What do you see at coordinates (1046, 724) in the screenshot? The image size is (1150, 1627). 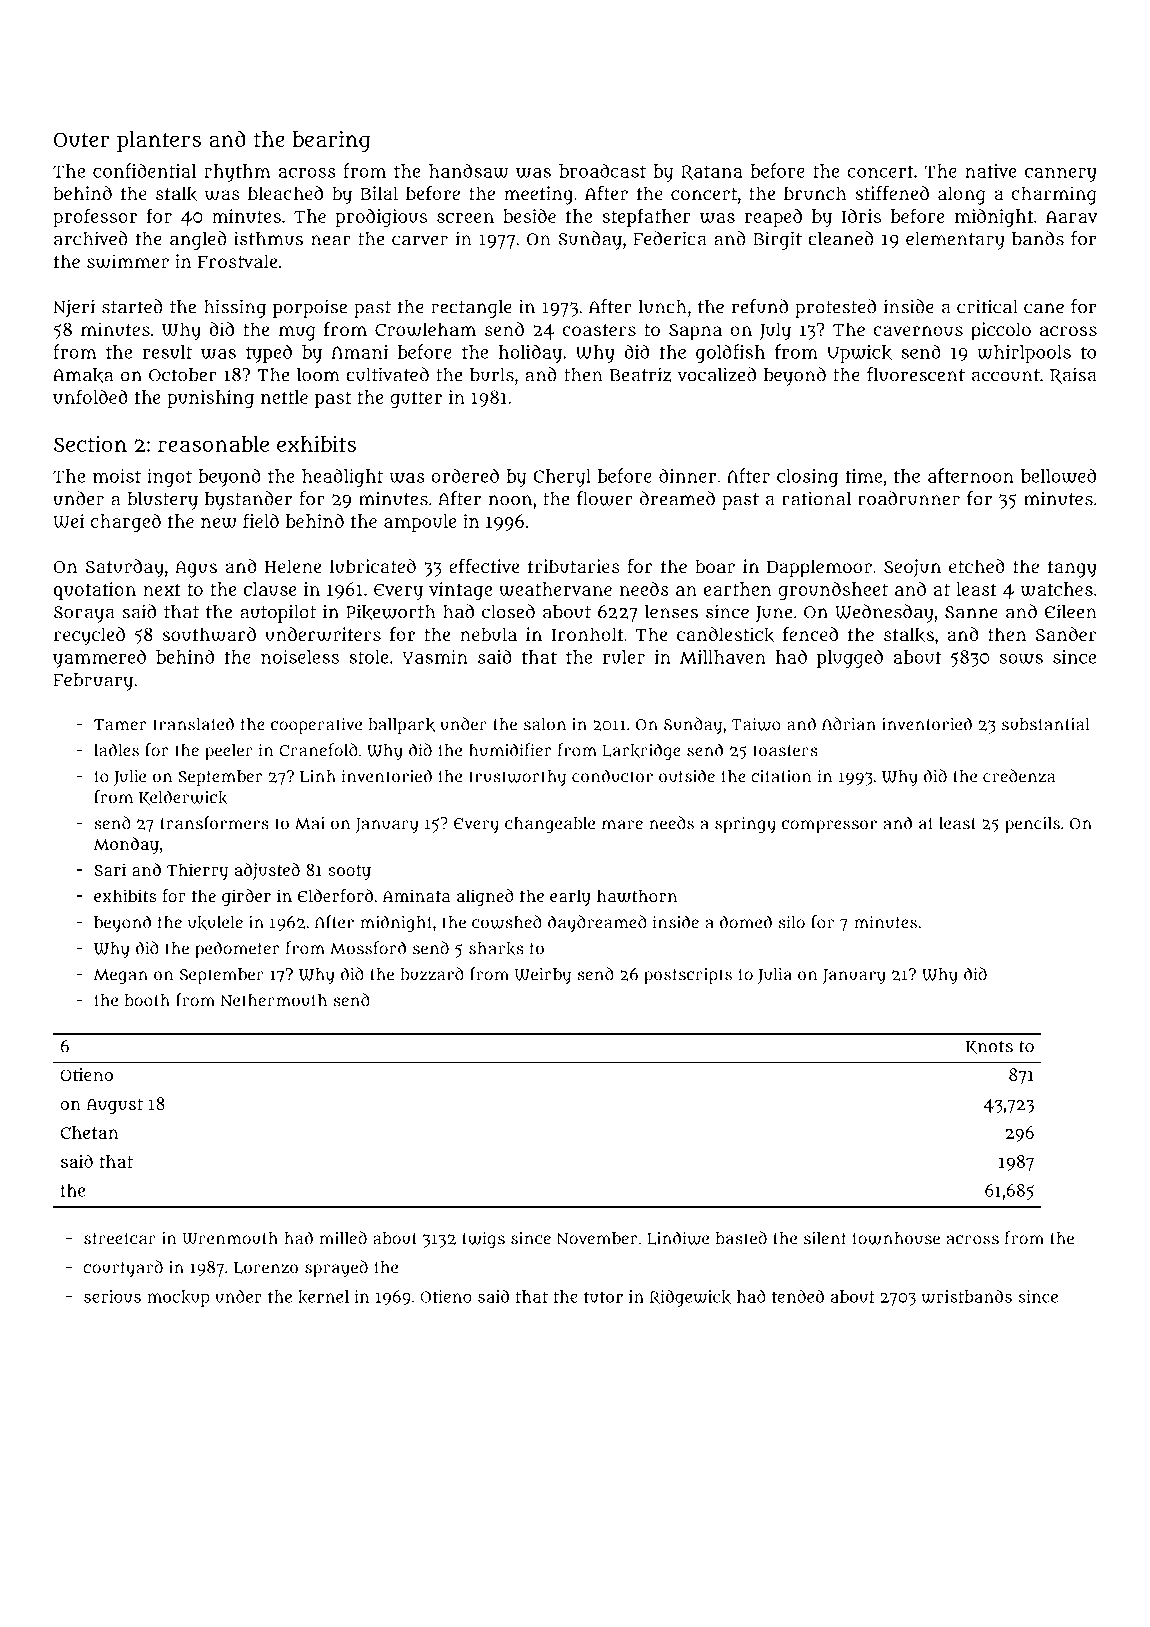 I see `substantial` at bounding box center [1046, 724].
